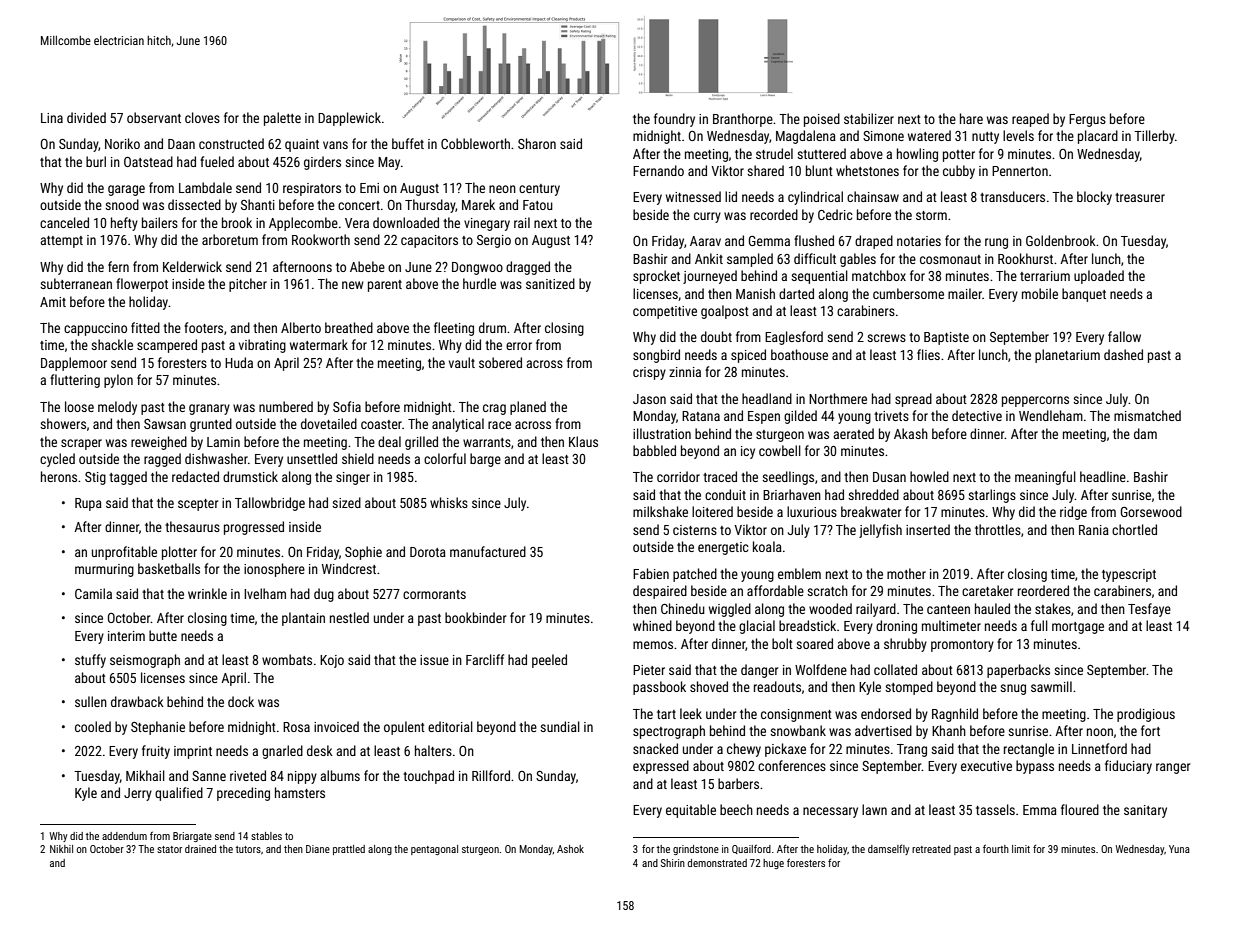 The image size is (1233, 952). Describe the element at coordinates (661, 767) in the image. I see `expressed` at that location.
